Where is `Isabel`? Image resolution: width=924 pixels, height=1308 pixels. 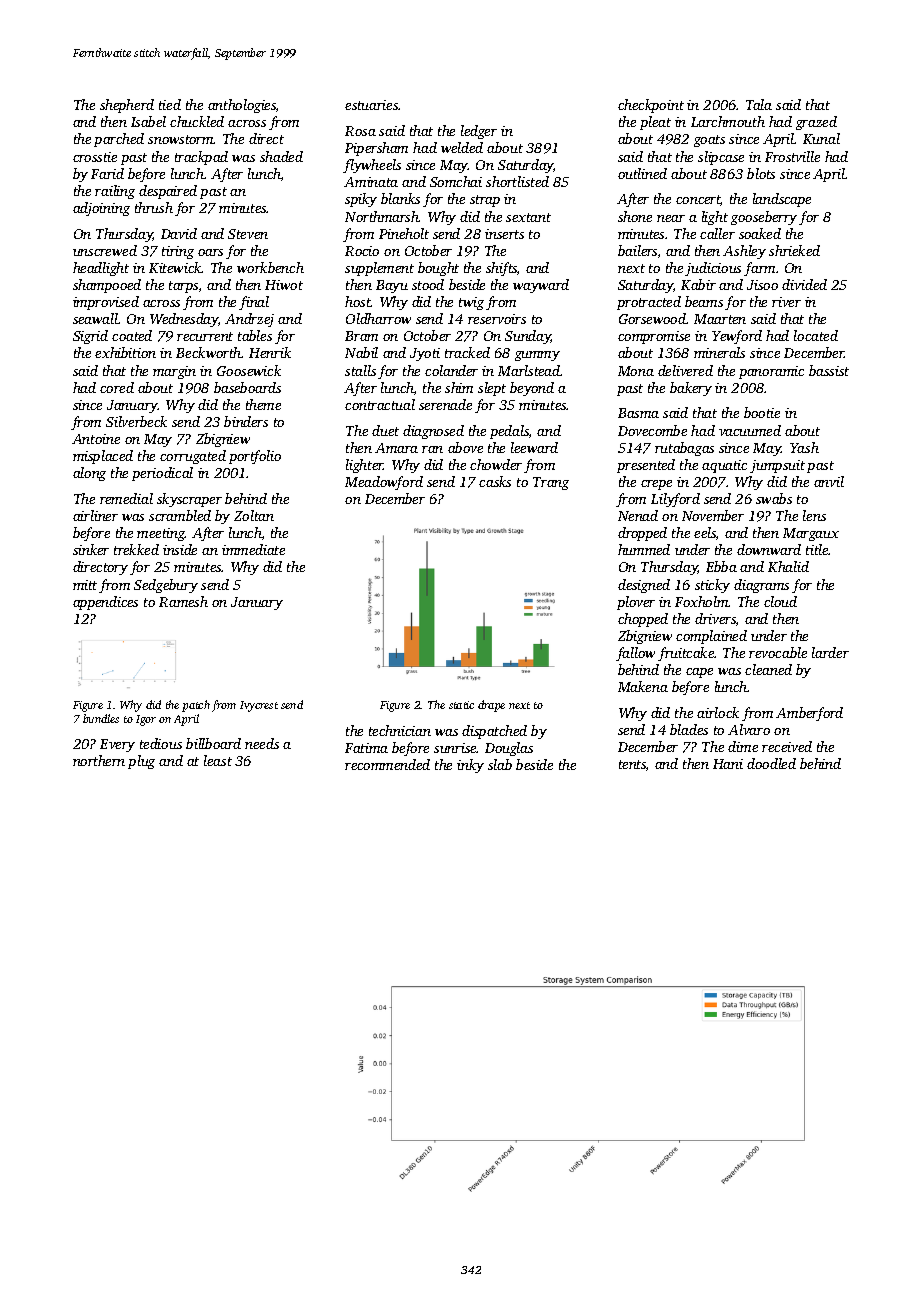
Isabel is located at coordinates (148, 121).
